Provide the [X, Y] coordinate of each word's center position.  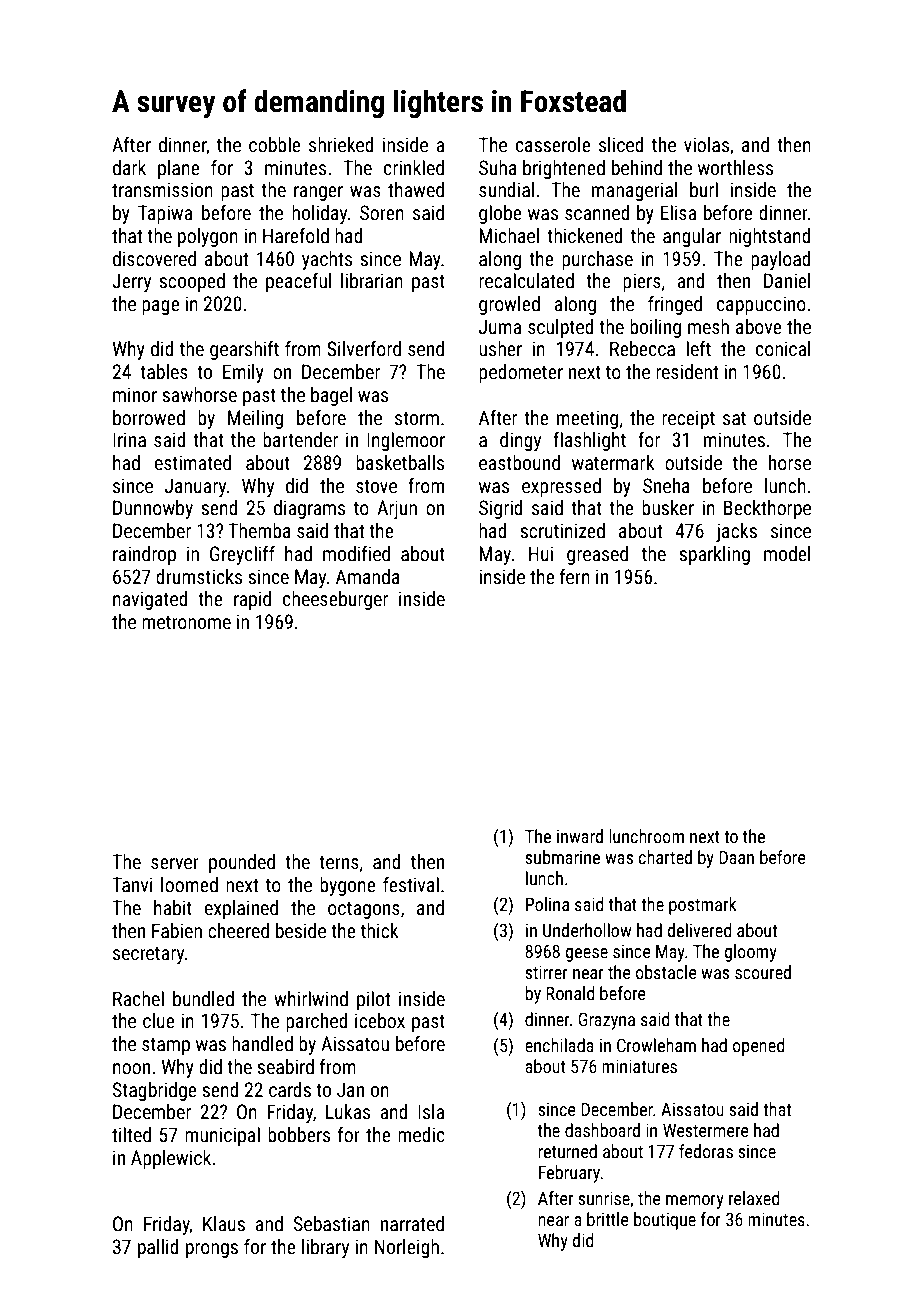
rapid [252, 600]
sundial [506, 189]
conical [783, 348]
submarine [562, 857]
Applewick [171, 1159]
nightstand [770, 237]
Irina [129, 439]
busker [668, 507]
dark [129, 167]
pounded [242, 863]
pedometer [521, 373]
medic [421, 1134]
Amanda [368, 576]
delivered [699, 930]
